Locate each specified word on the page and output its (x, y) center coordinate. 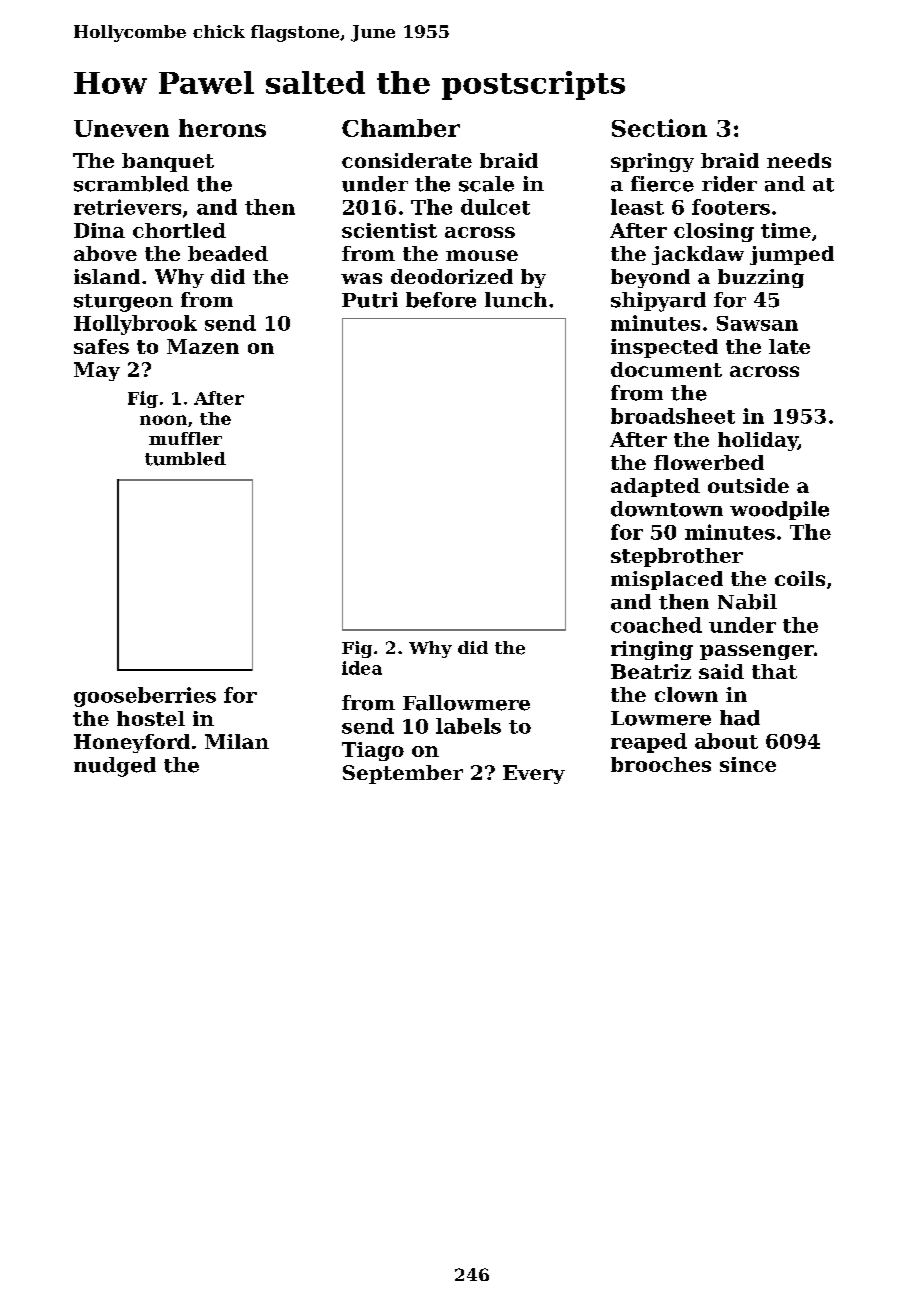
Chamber (401, 128)
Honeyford (132, 743)
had (740, 718)
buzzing (761, 278)
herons (222, 128)
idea (362, 668)
